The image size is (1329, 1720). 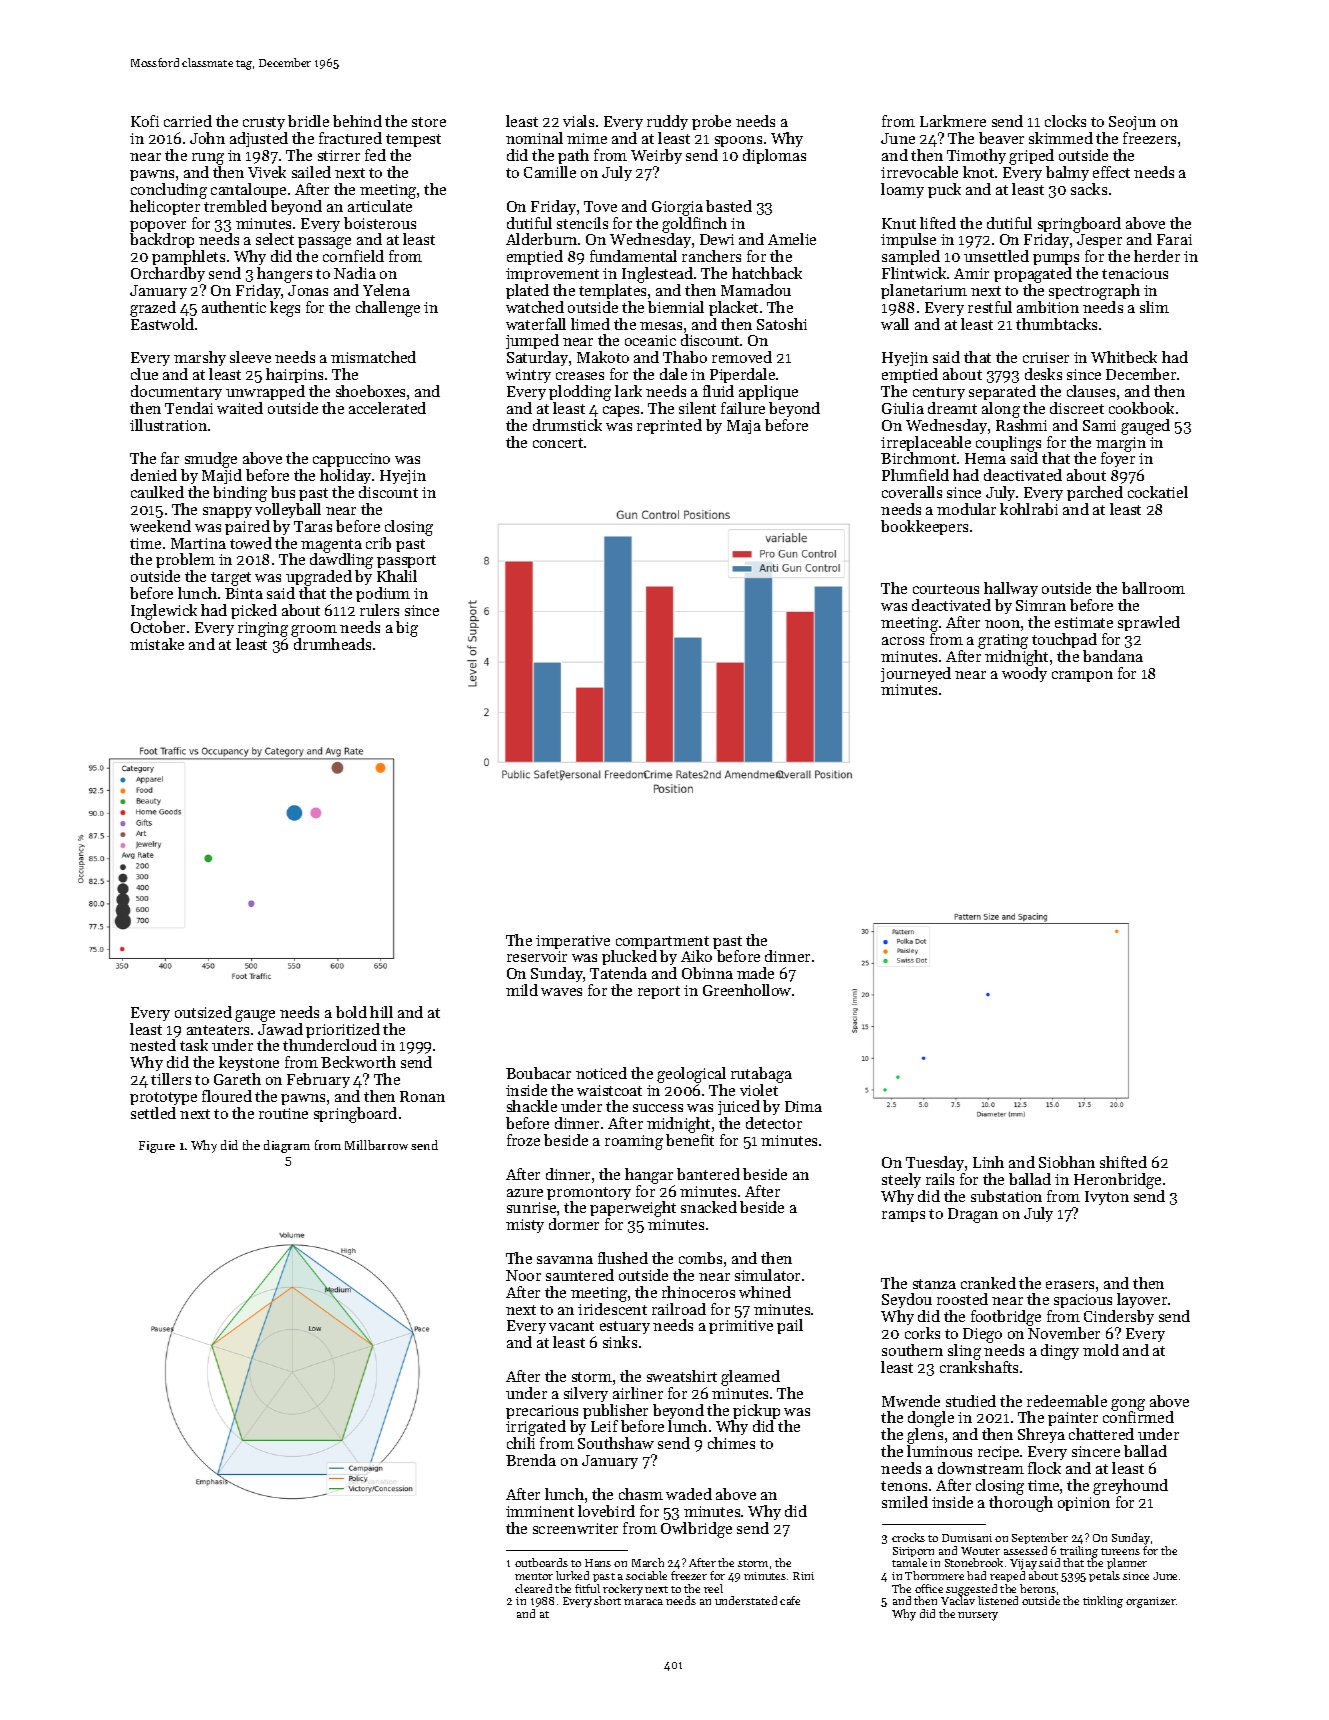 I want to click on cleared, so click(x=533, y=1588).
